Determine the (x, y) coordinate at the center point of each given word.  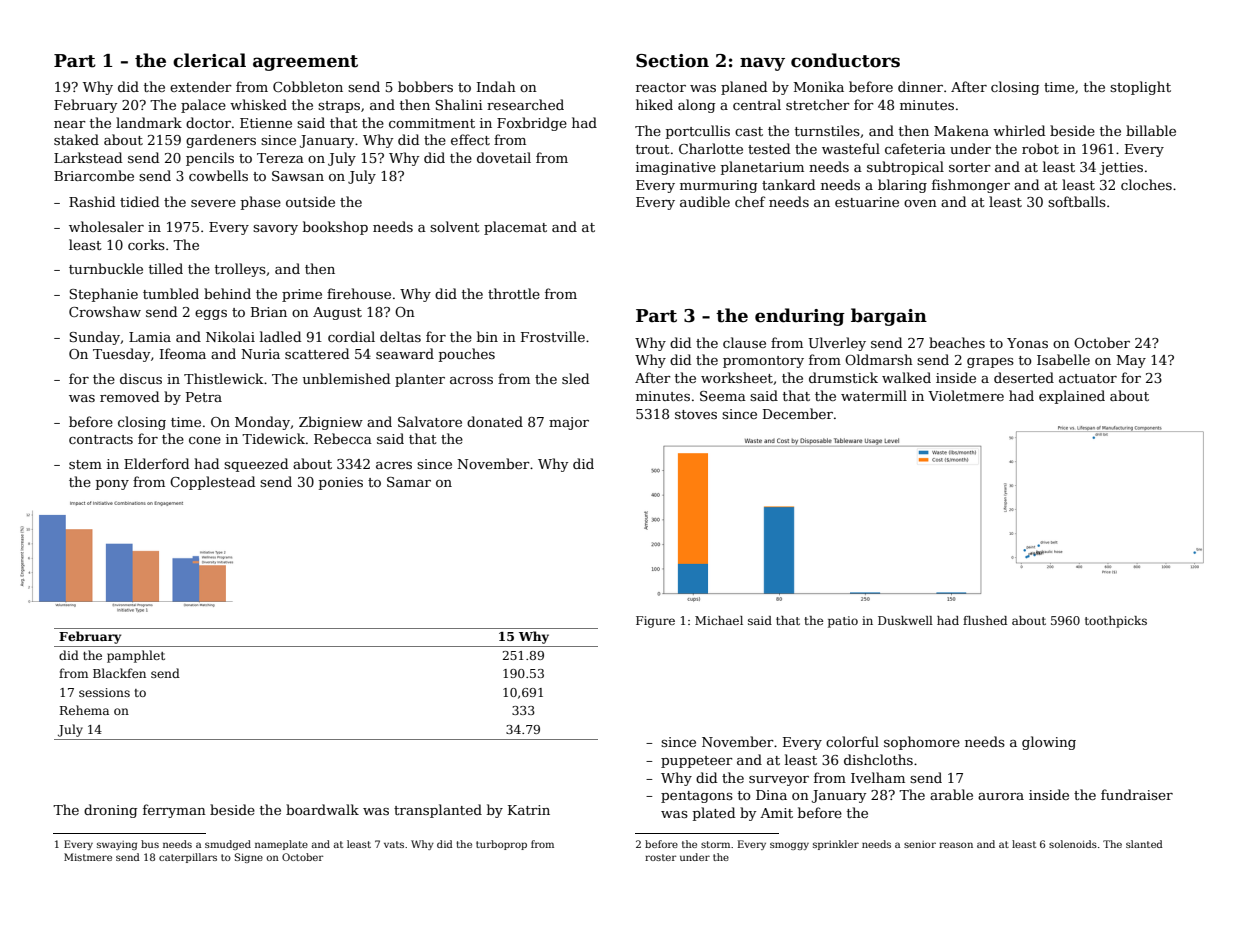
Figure (655, 622)
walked (906, 377)
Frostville (553, 336)
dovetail (504, 157)
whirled (1019, 130)
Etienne (266, 123)
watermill (874, 395)
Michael (719, 620)
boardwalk (322, 809)
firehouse (359, 293)
